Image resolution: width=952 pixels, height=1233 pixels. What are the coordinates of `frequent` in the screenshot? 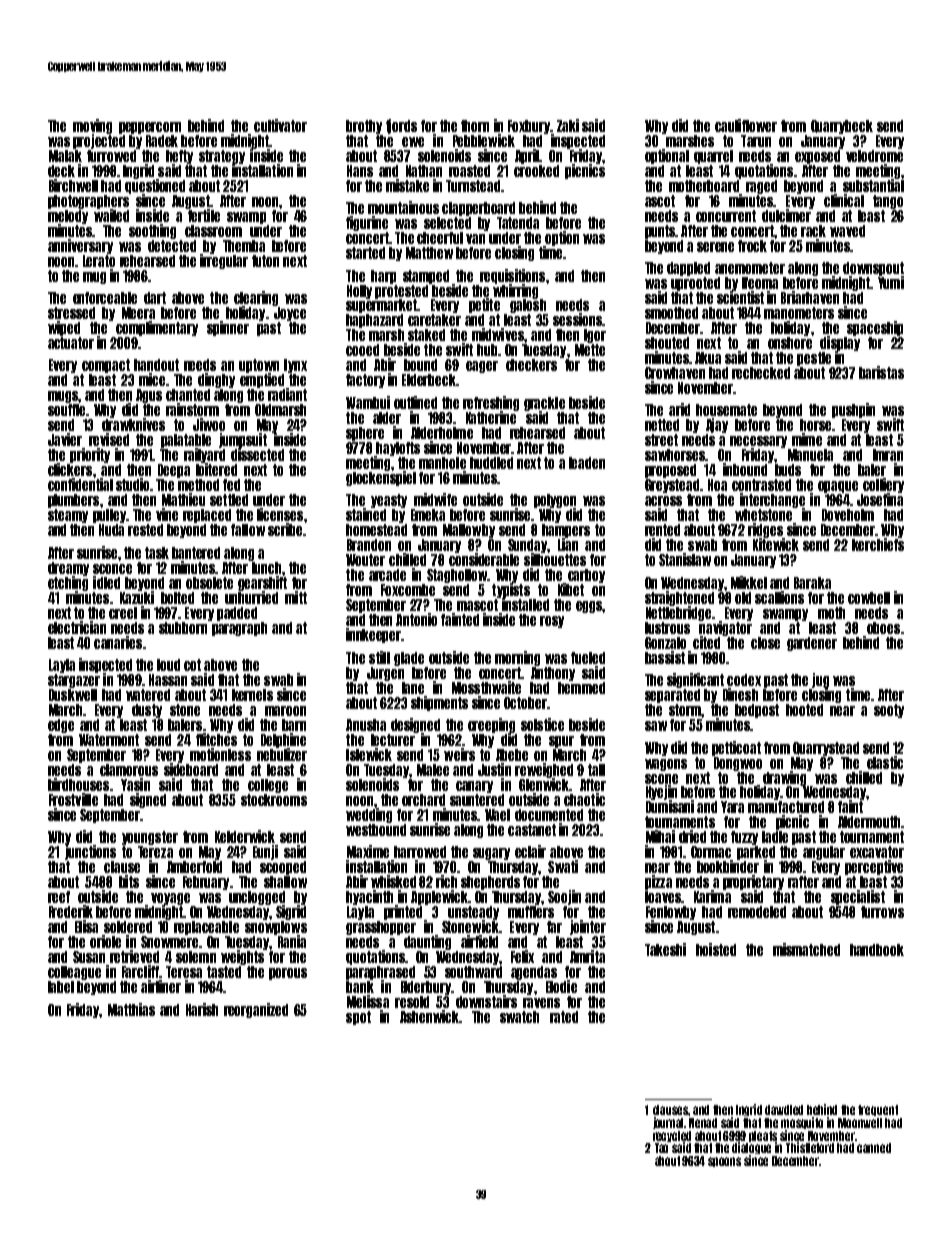 It's located at (878, 1110).
